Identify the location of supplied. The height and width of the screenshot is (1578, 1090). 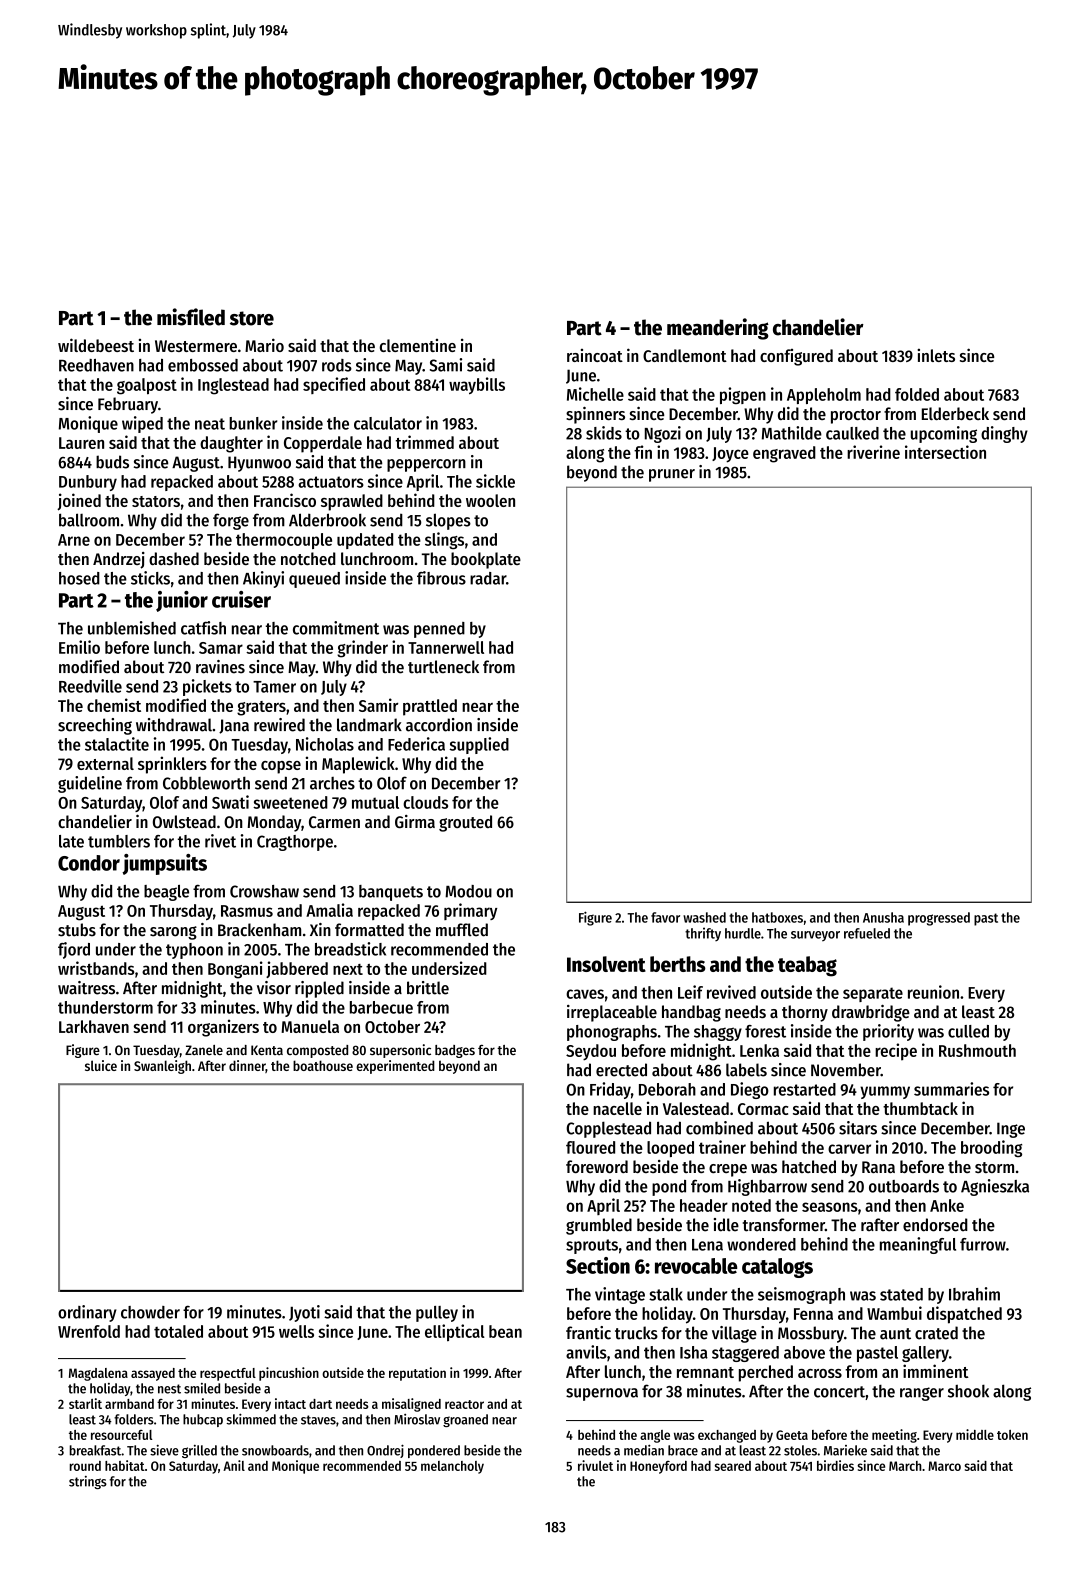
(479, 745).
